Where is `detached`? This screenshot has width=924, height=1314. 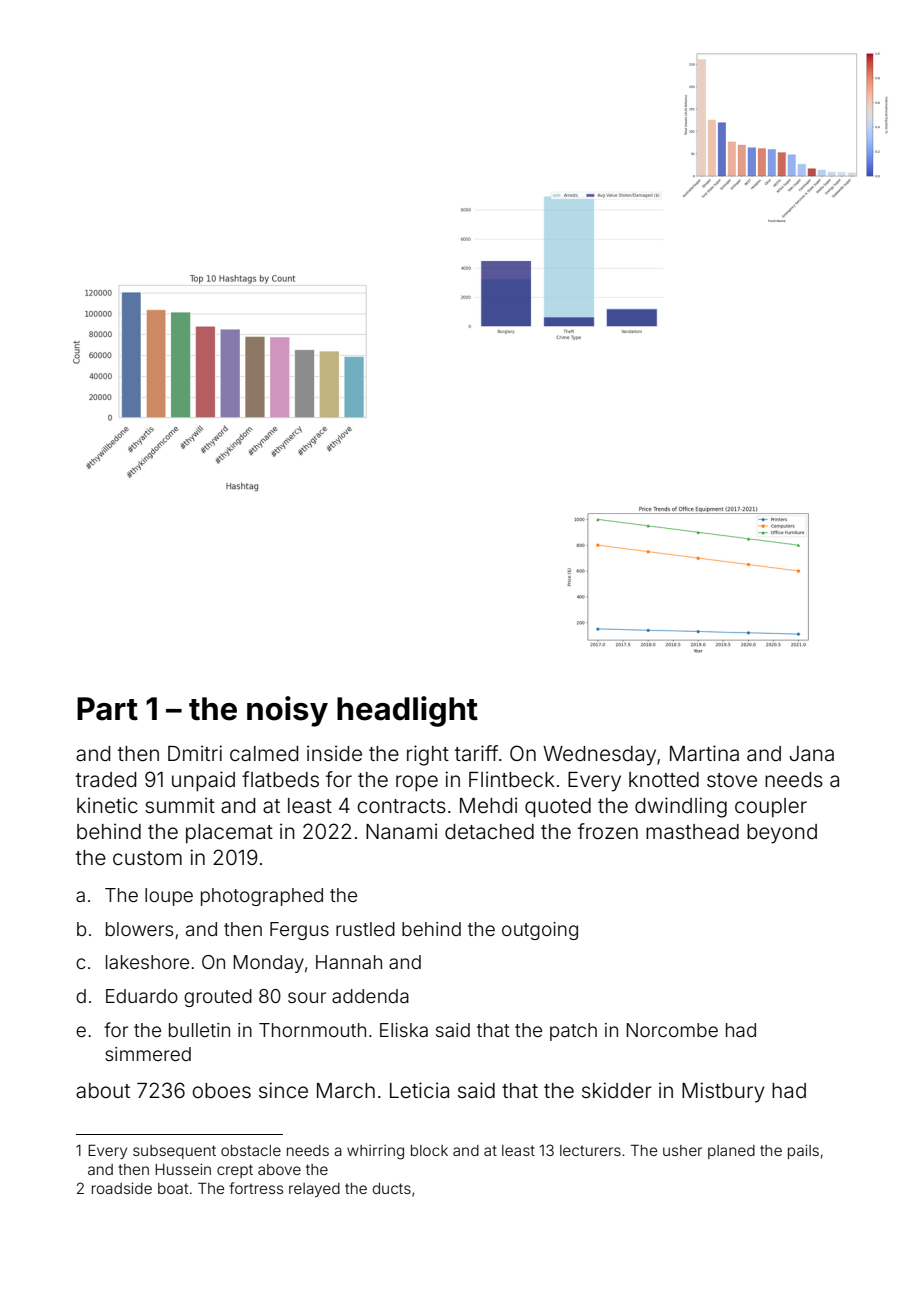
detached is located at coordinates (489, 831).
